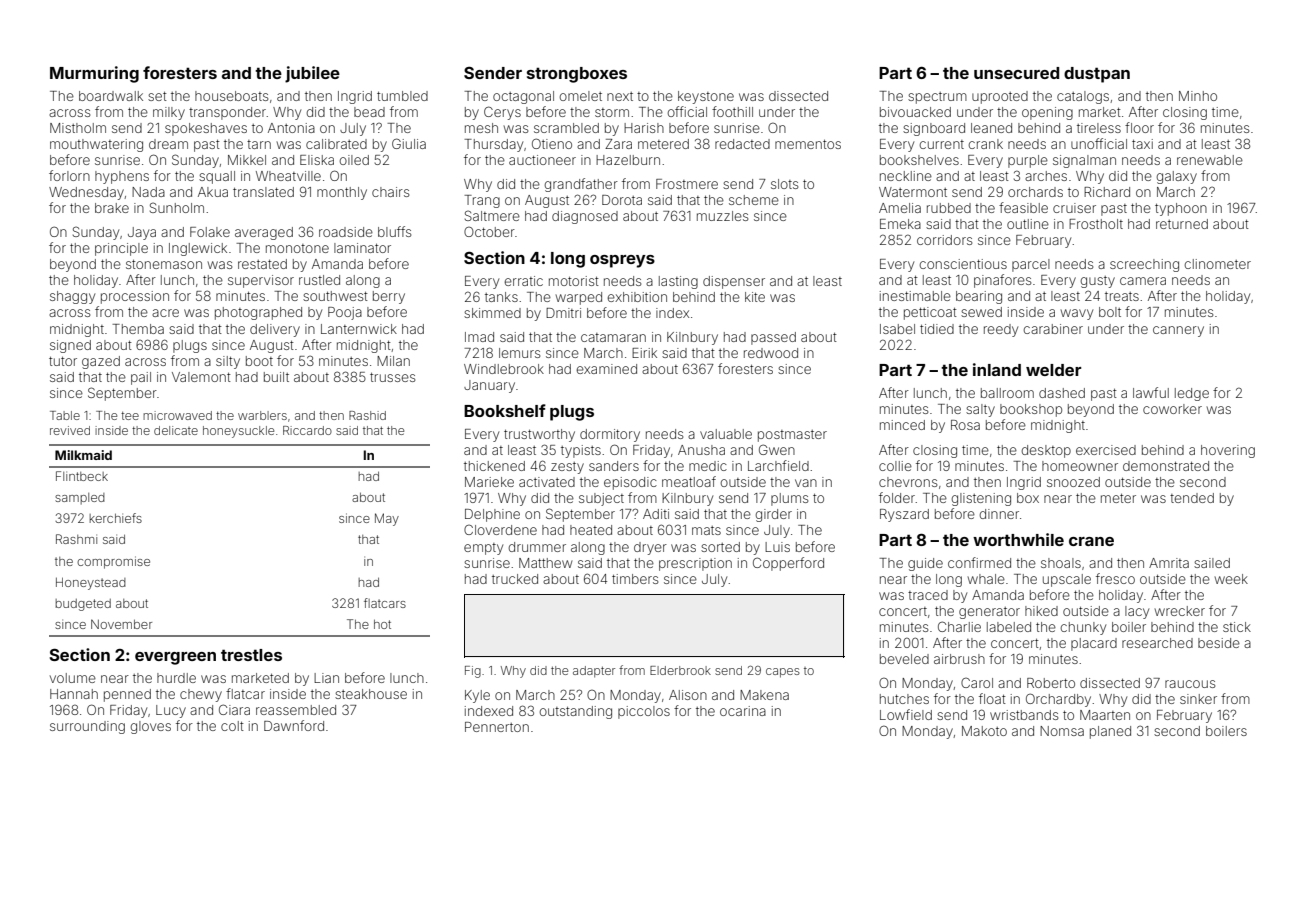  I want to click on dashed, so click(1062, 393).
